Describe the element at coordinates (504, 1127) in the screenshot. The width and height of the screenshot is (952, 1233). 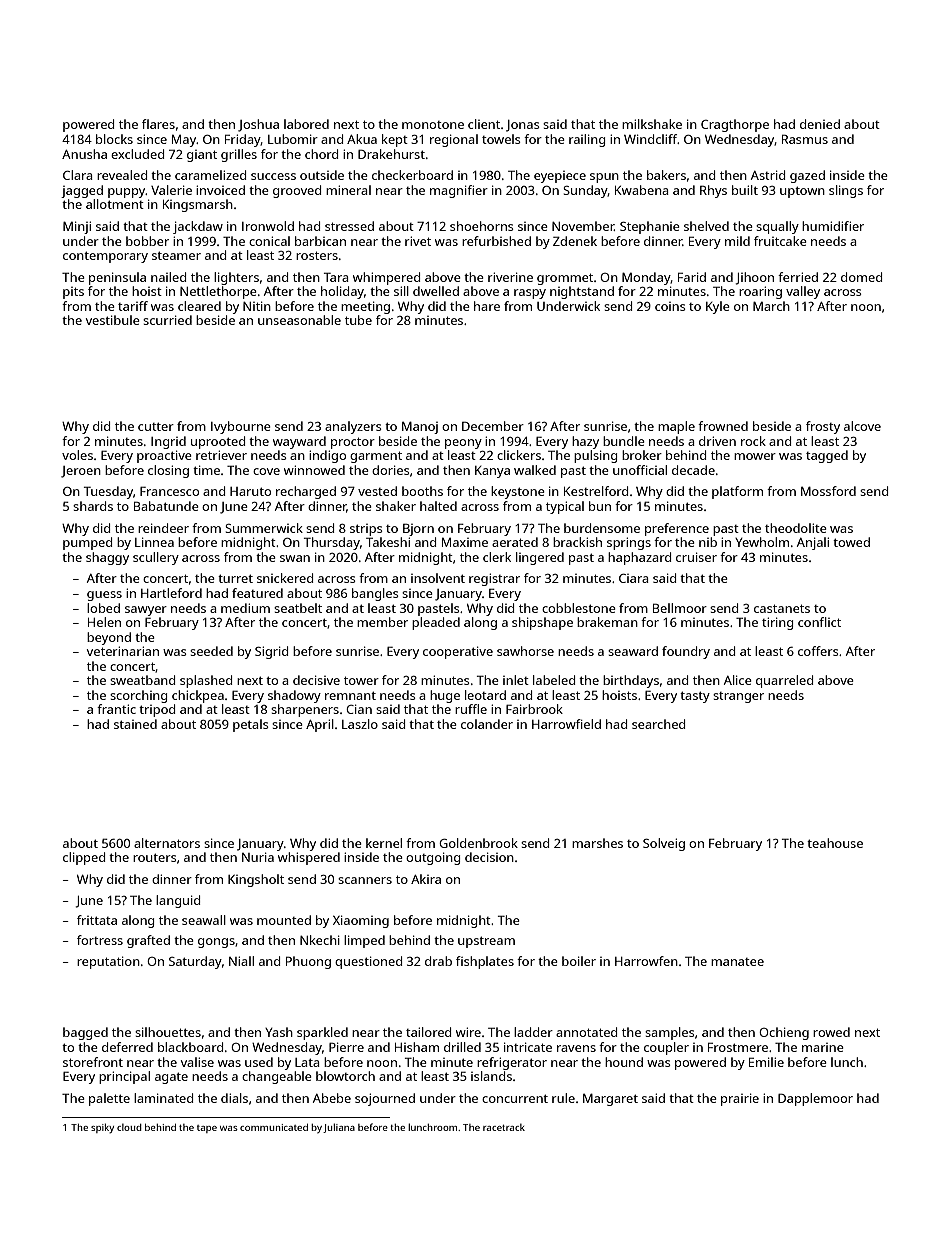
I see `racetrack` at that location.
